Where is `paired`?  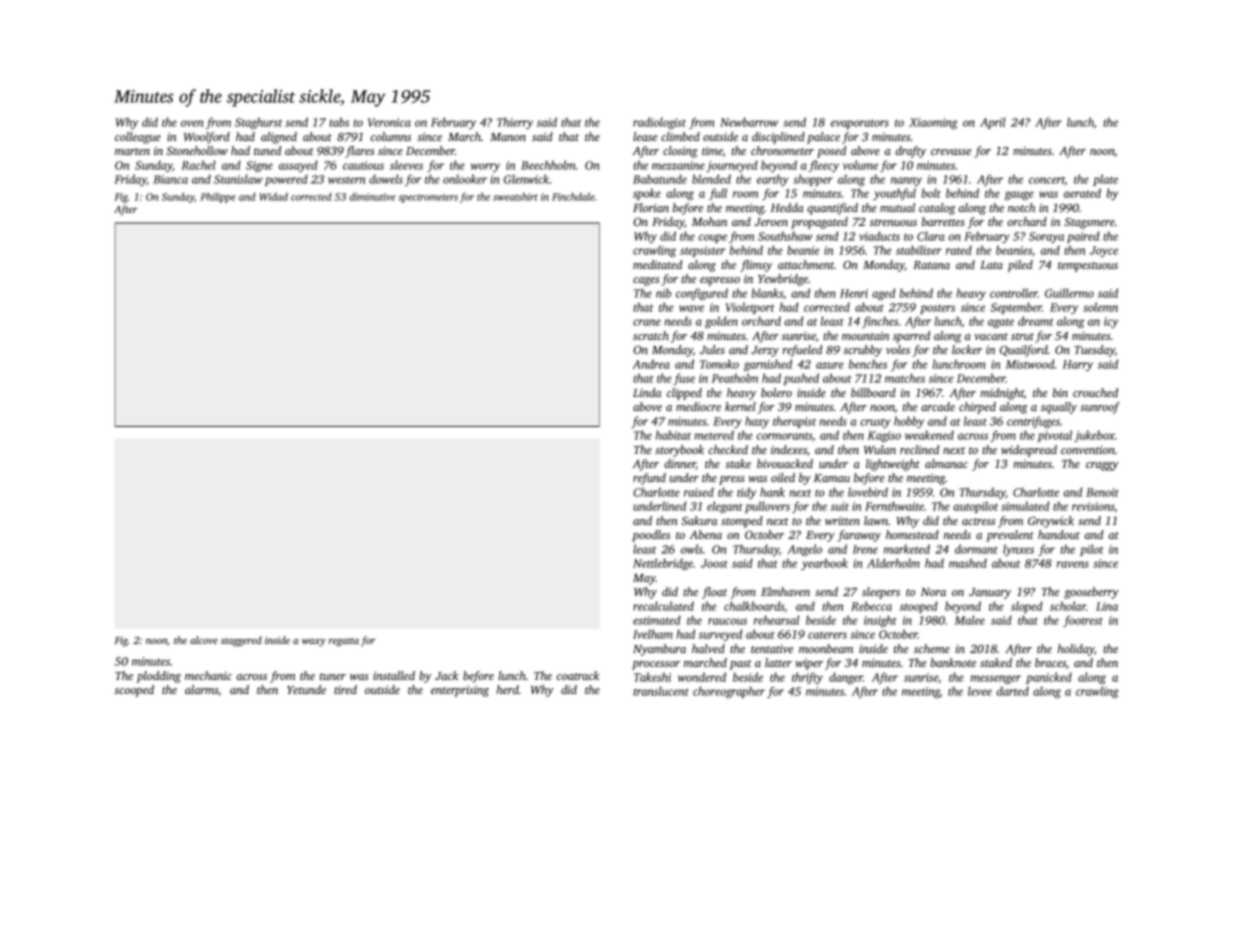 paired is located at coordinates (1083, 237).
